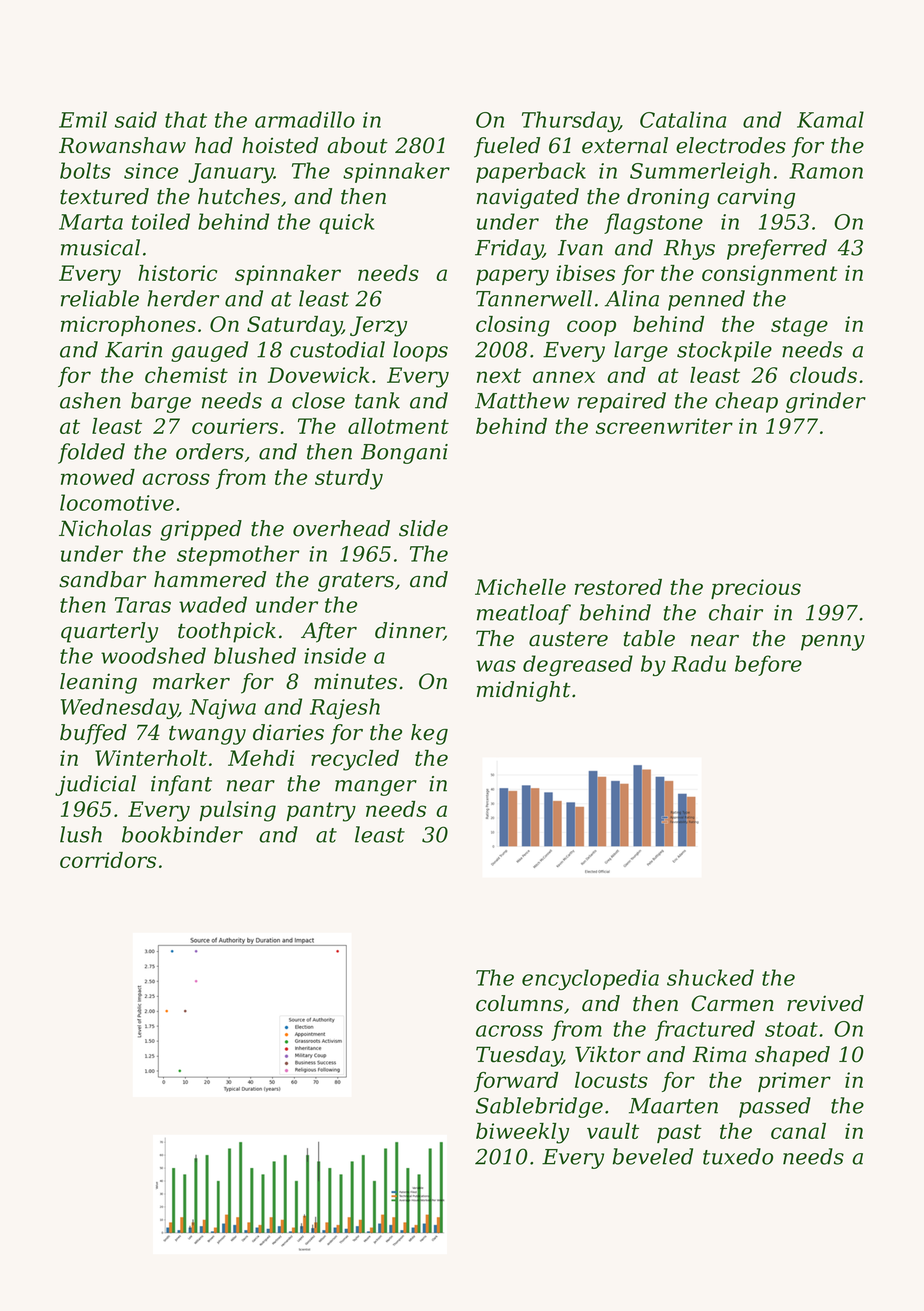 This screenshot has height=1311, width=924. What do you see at coordinates (305, 119) in the screenshot?
I see `armadillo` at bounding box center [305, 119].
